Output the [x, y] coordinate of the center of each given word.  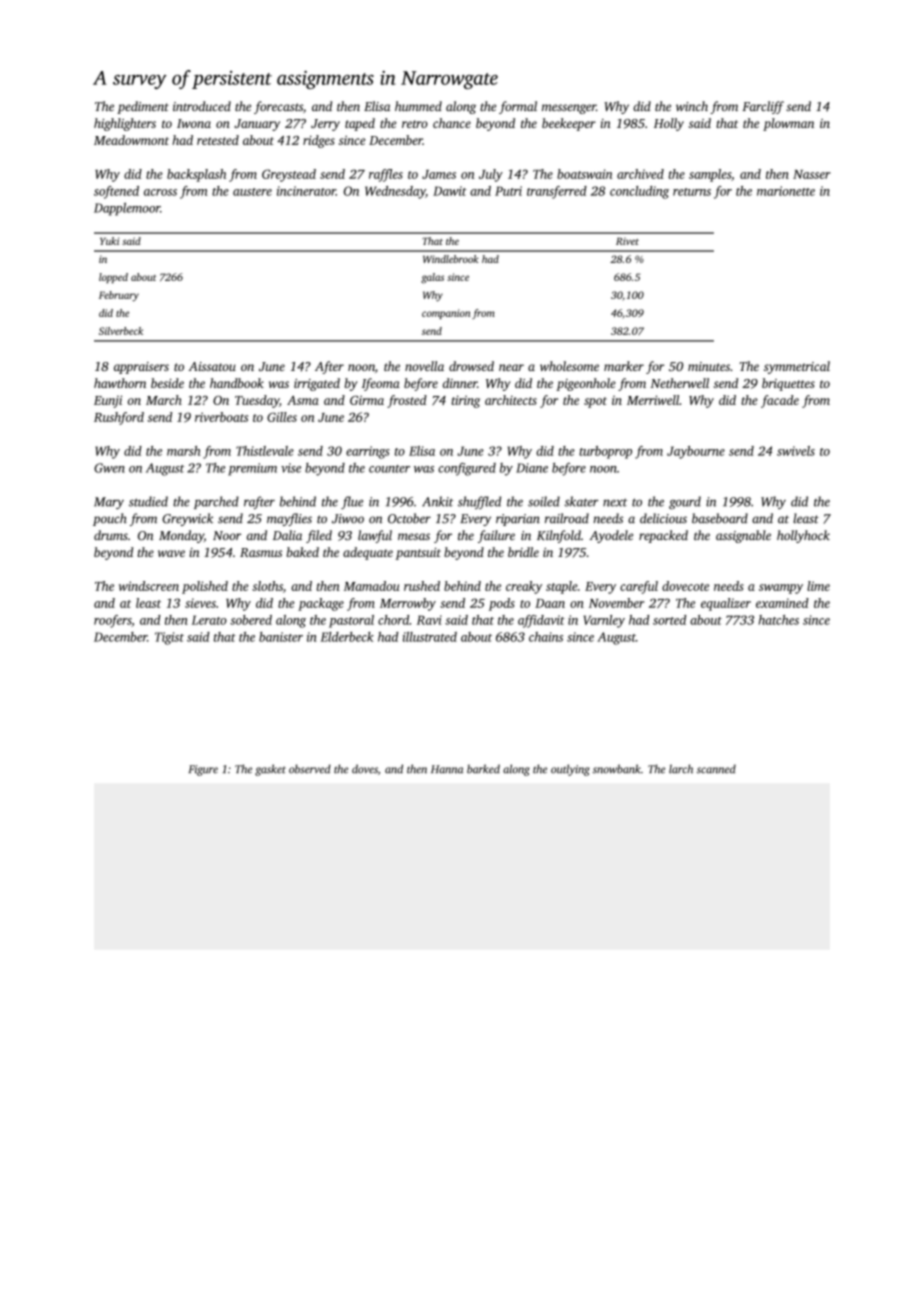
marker [624, 366]
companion [446, 314]
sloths [267, 586]
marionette [786, 191]
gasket [270, 770]
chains [546, 637]
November [616, 603]
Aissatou [212, 366]
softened [116, 192]
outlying [570, 770]
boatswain [584, 174]
